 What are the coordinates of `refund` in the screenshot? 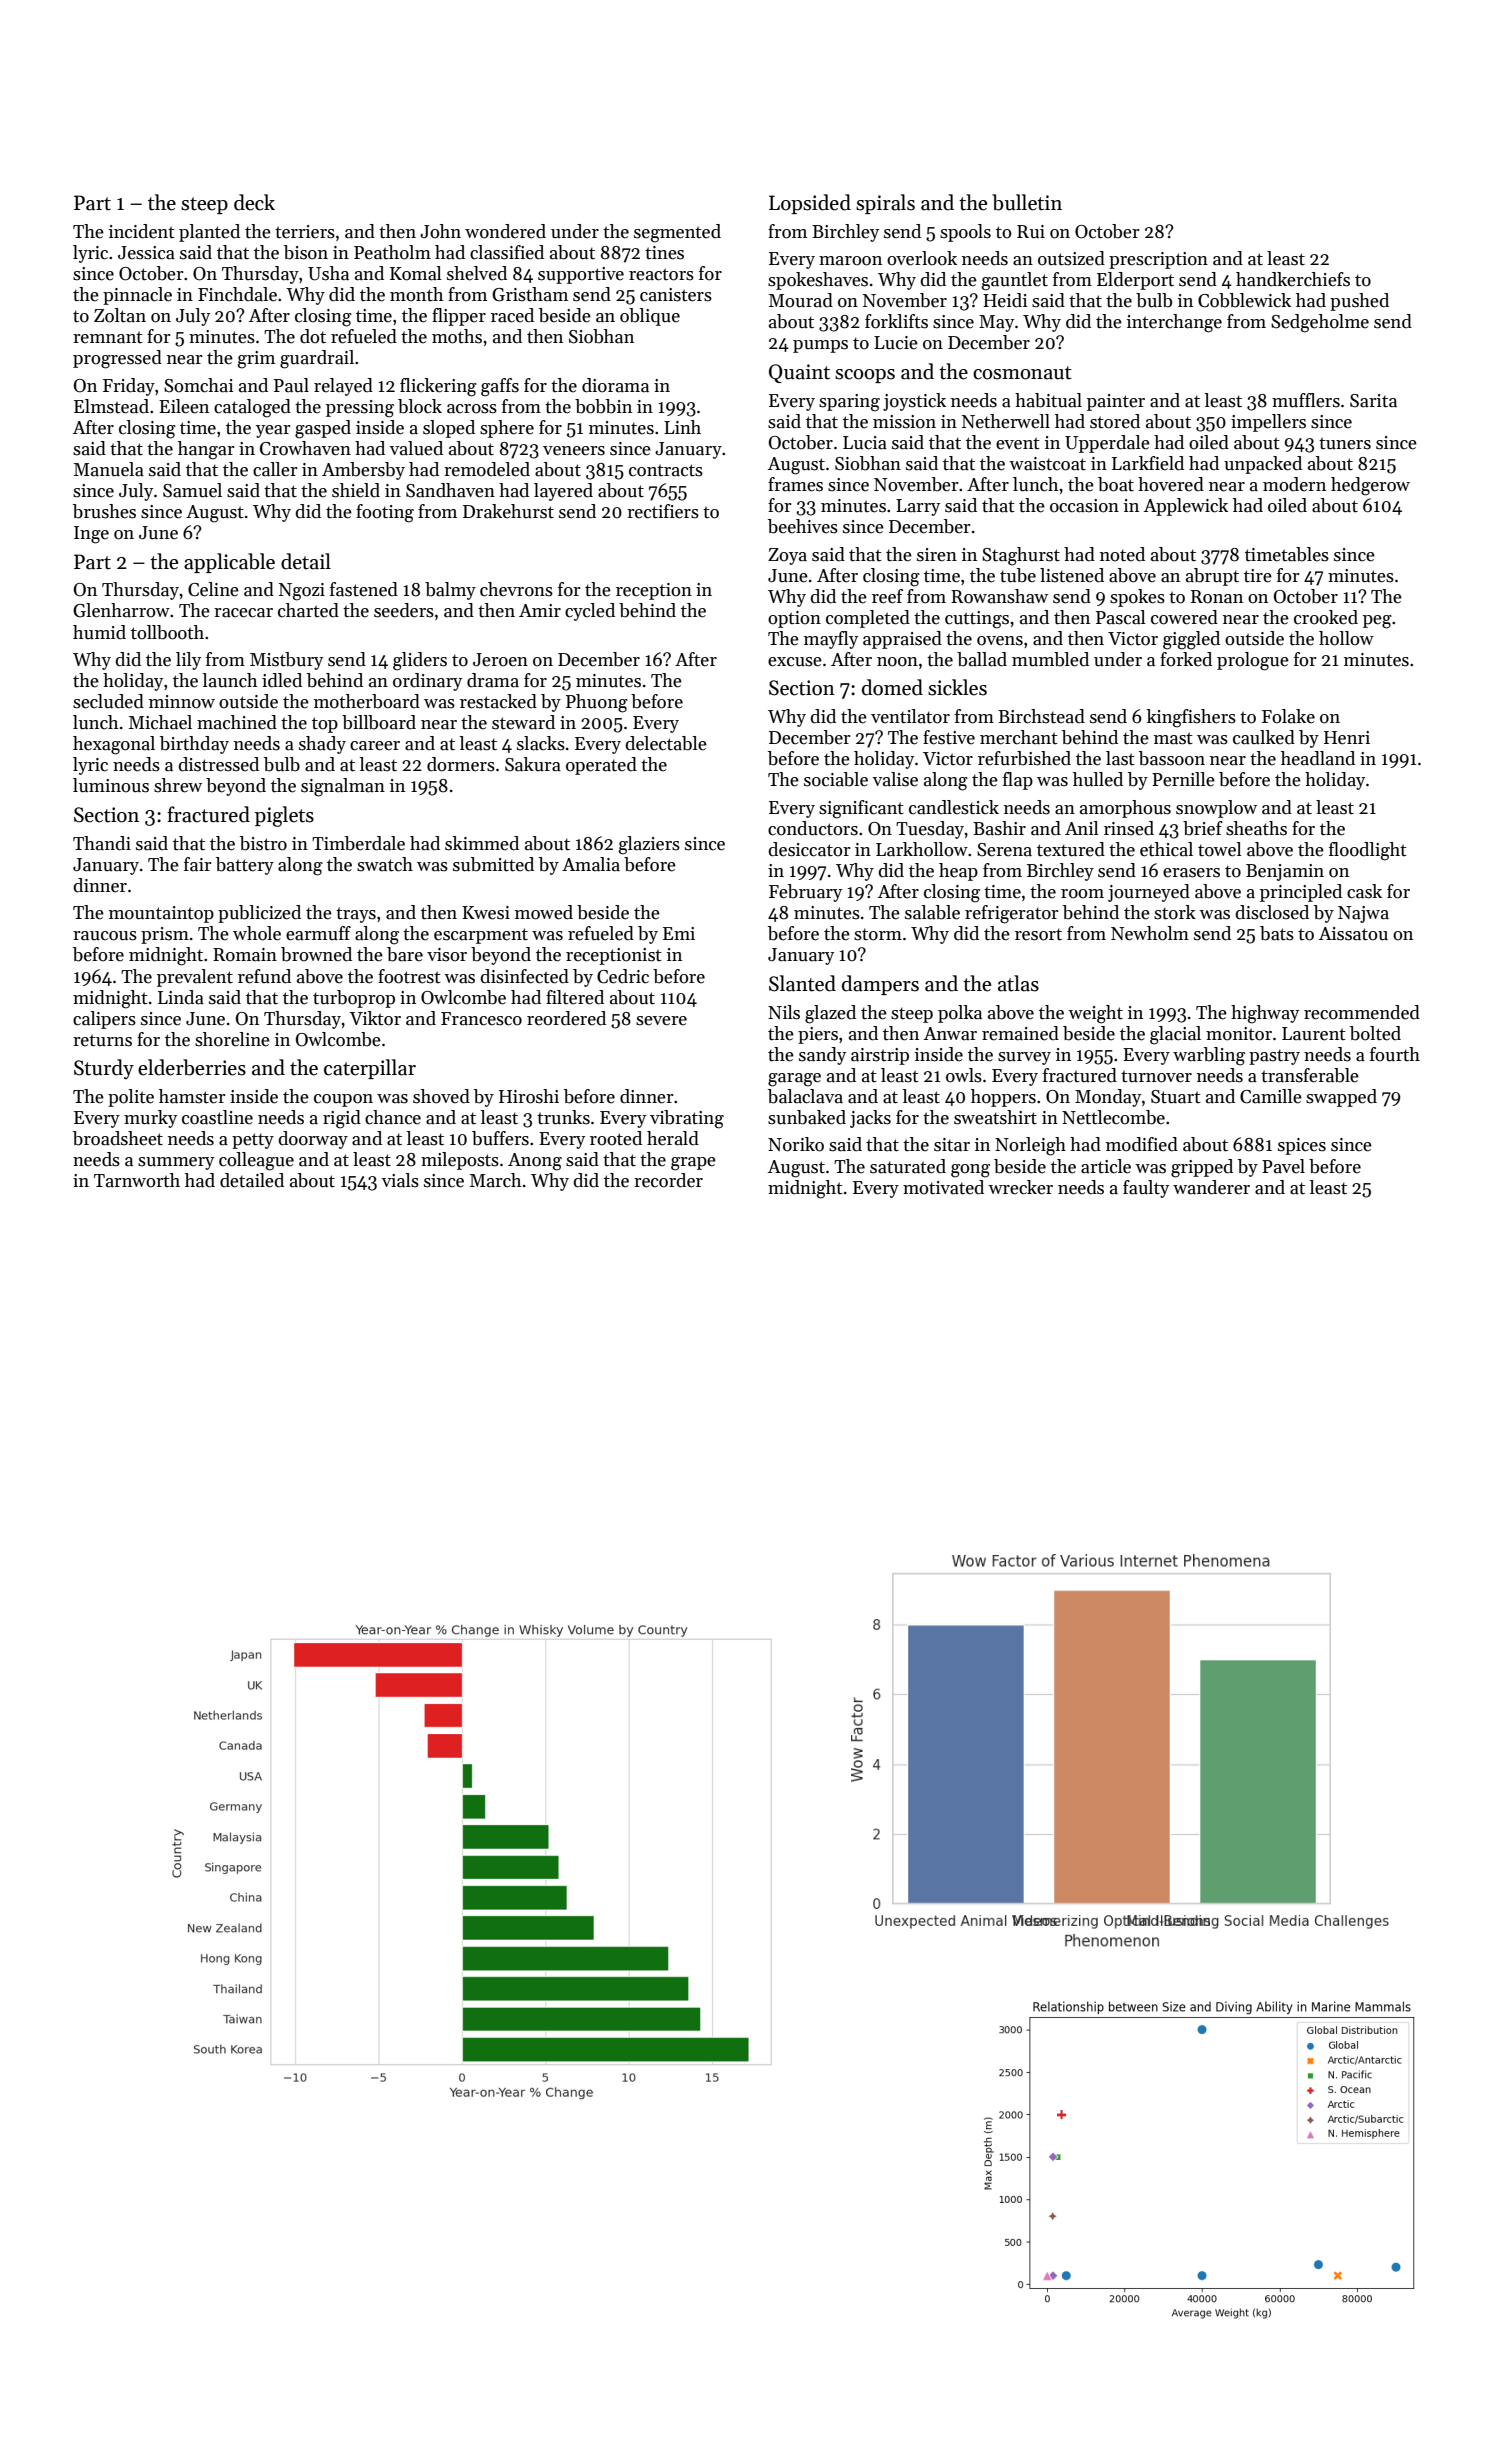 It's located at (264, 976).
